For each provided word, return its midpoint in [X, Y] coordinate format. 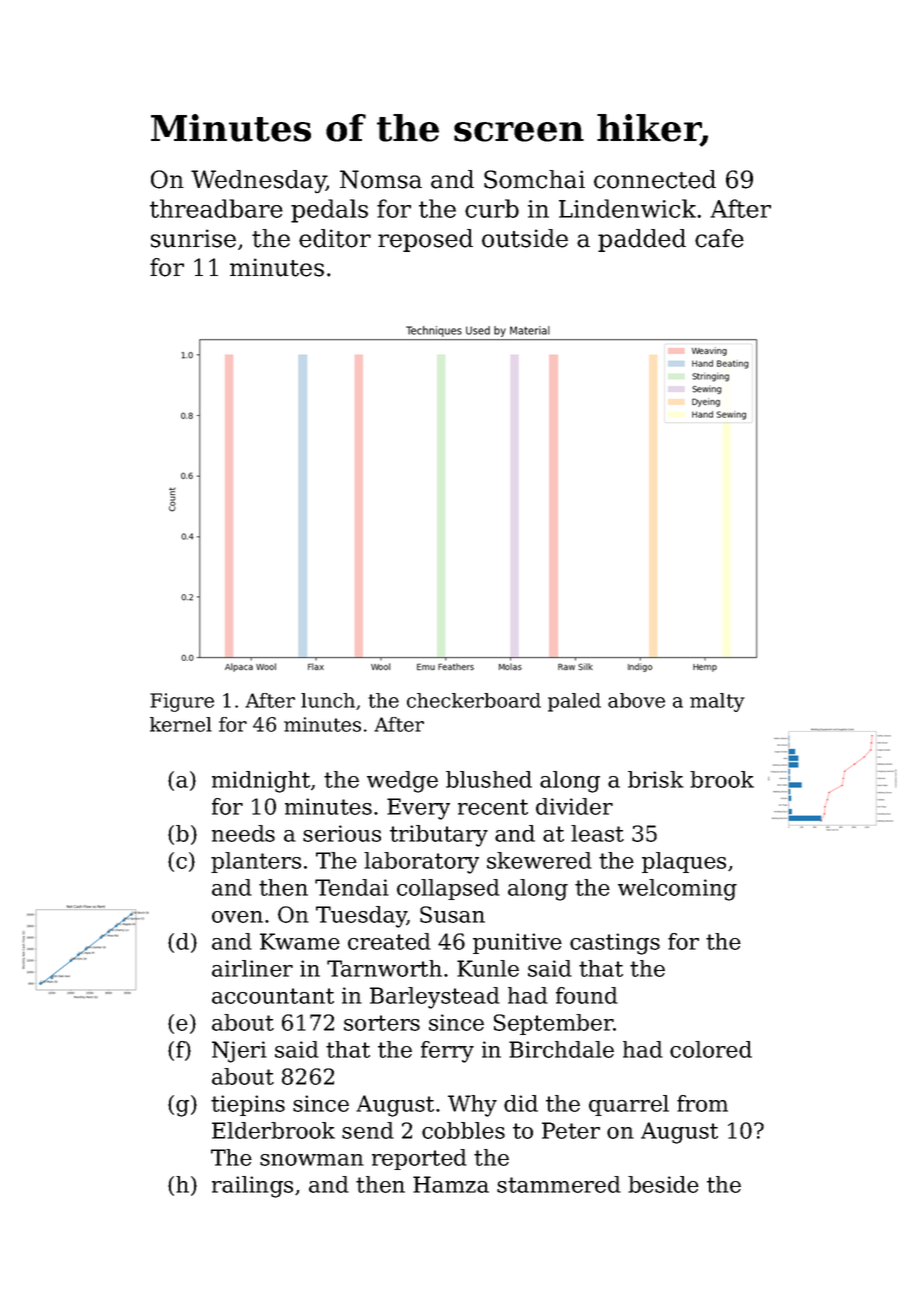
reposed [425, 240]
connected [655, 179]
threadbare [216, 208]
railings [252, 1187]
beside [663, 1184]
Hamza [451, 1184]
